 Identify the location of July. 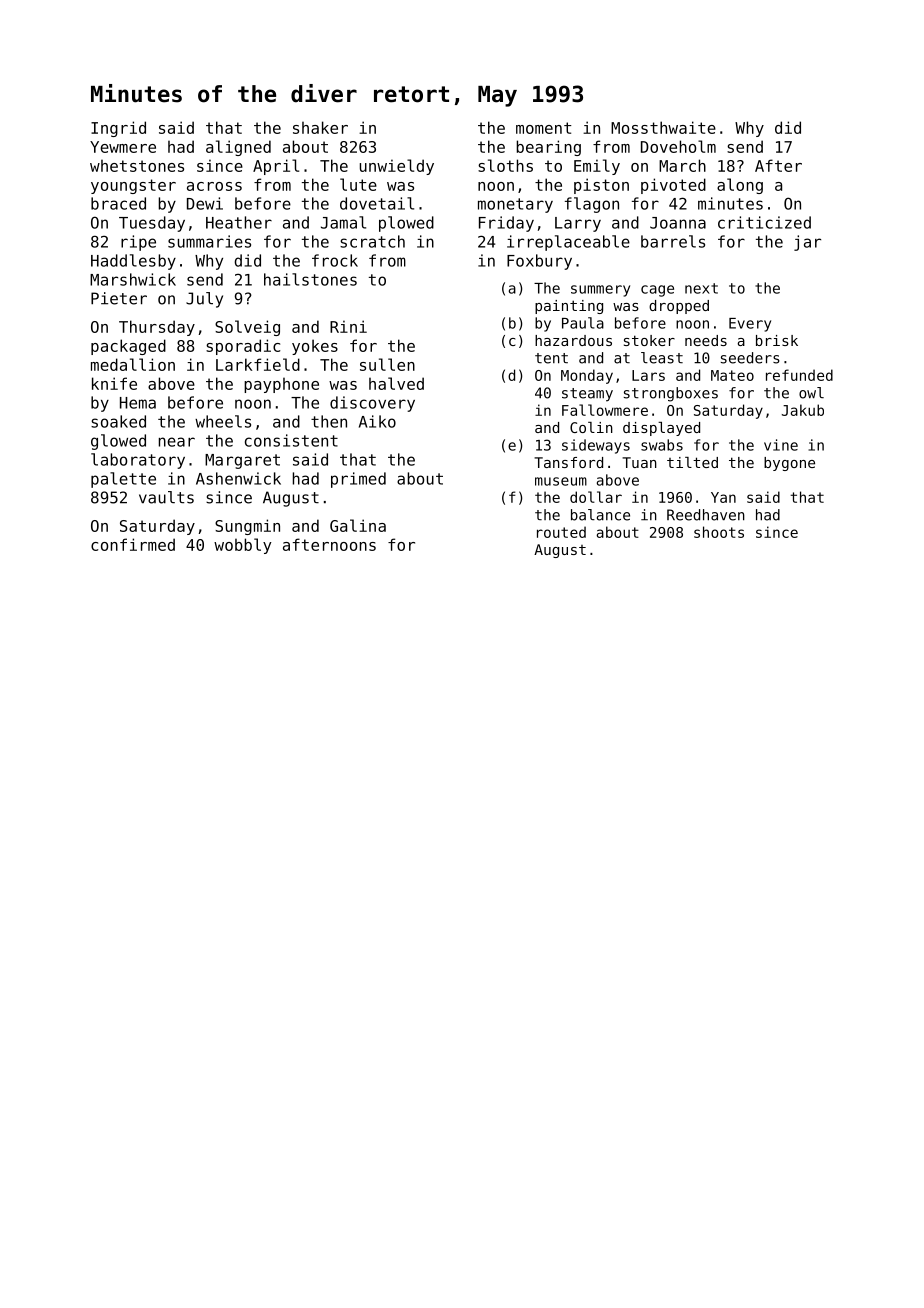
(204, 300).
